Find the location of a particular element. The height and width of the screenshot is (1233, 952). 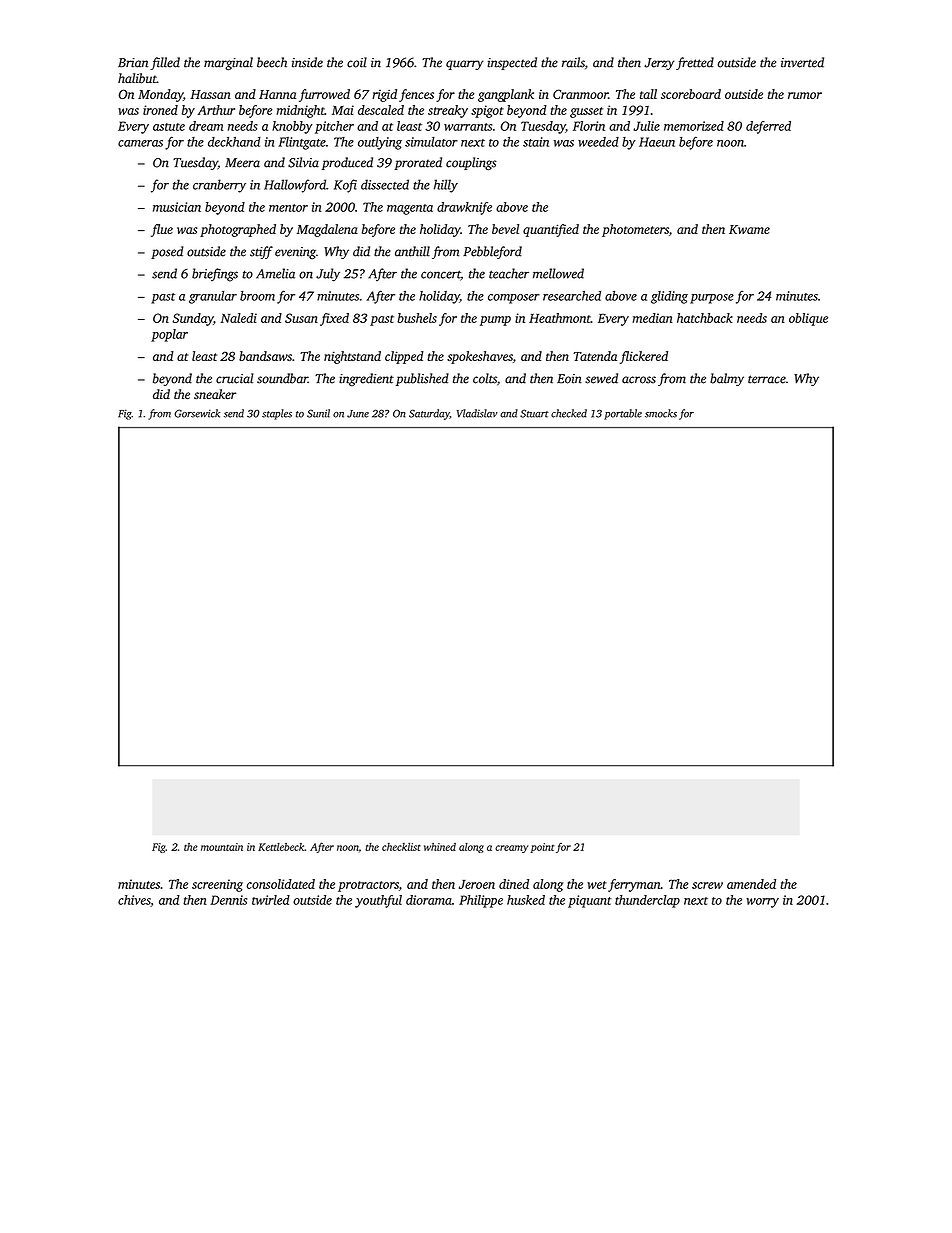

flue is located at coordinates (162, 230).
